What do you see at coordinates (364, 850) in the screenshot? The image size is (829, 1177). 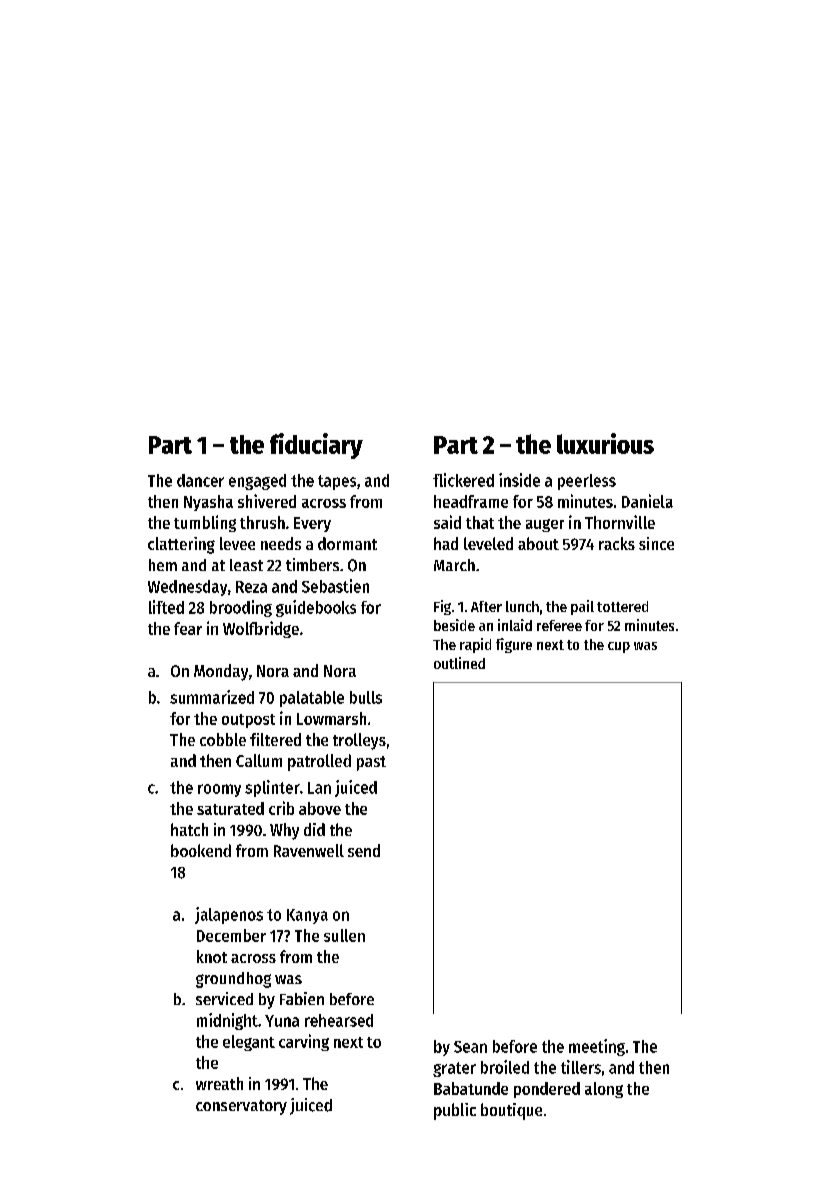 I see `send` at bounding box center [364, 850].
